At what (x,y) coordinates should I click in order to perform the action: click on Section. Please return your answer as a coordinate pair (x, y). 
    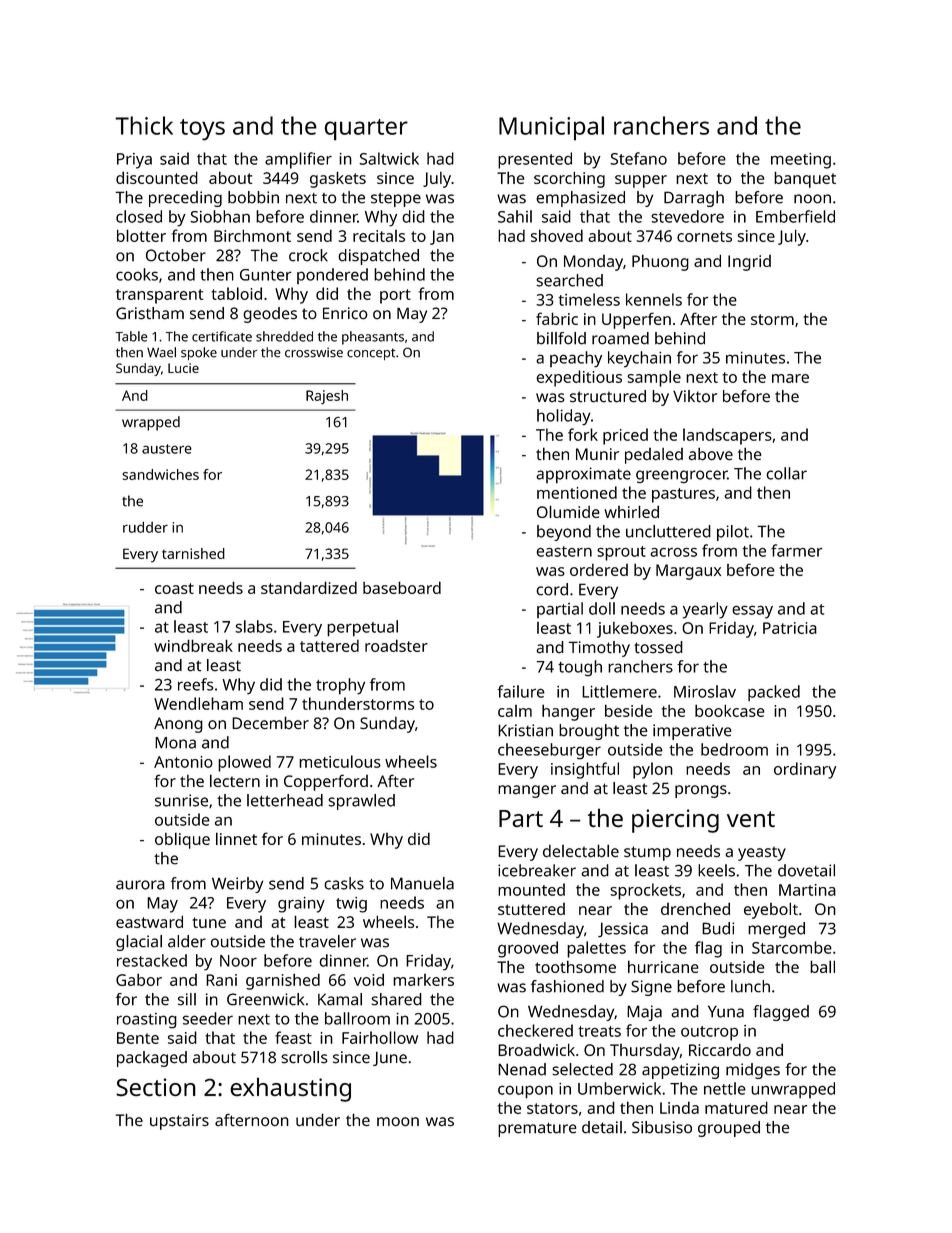
    Looking at the image, I should click on (156, 1087).
